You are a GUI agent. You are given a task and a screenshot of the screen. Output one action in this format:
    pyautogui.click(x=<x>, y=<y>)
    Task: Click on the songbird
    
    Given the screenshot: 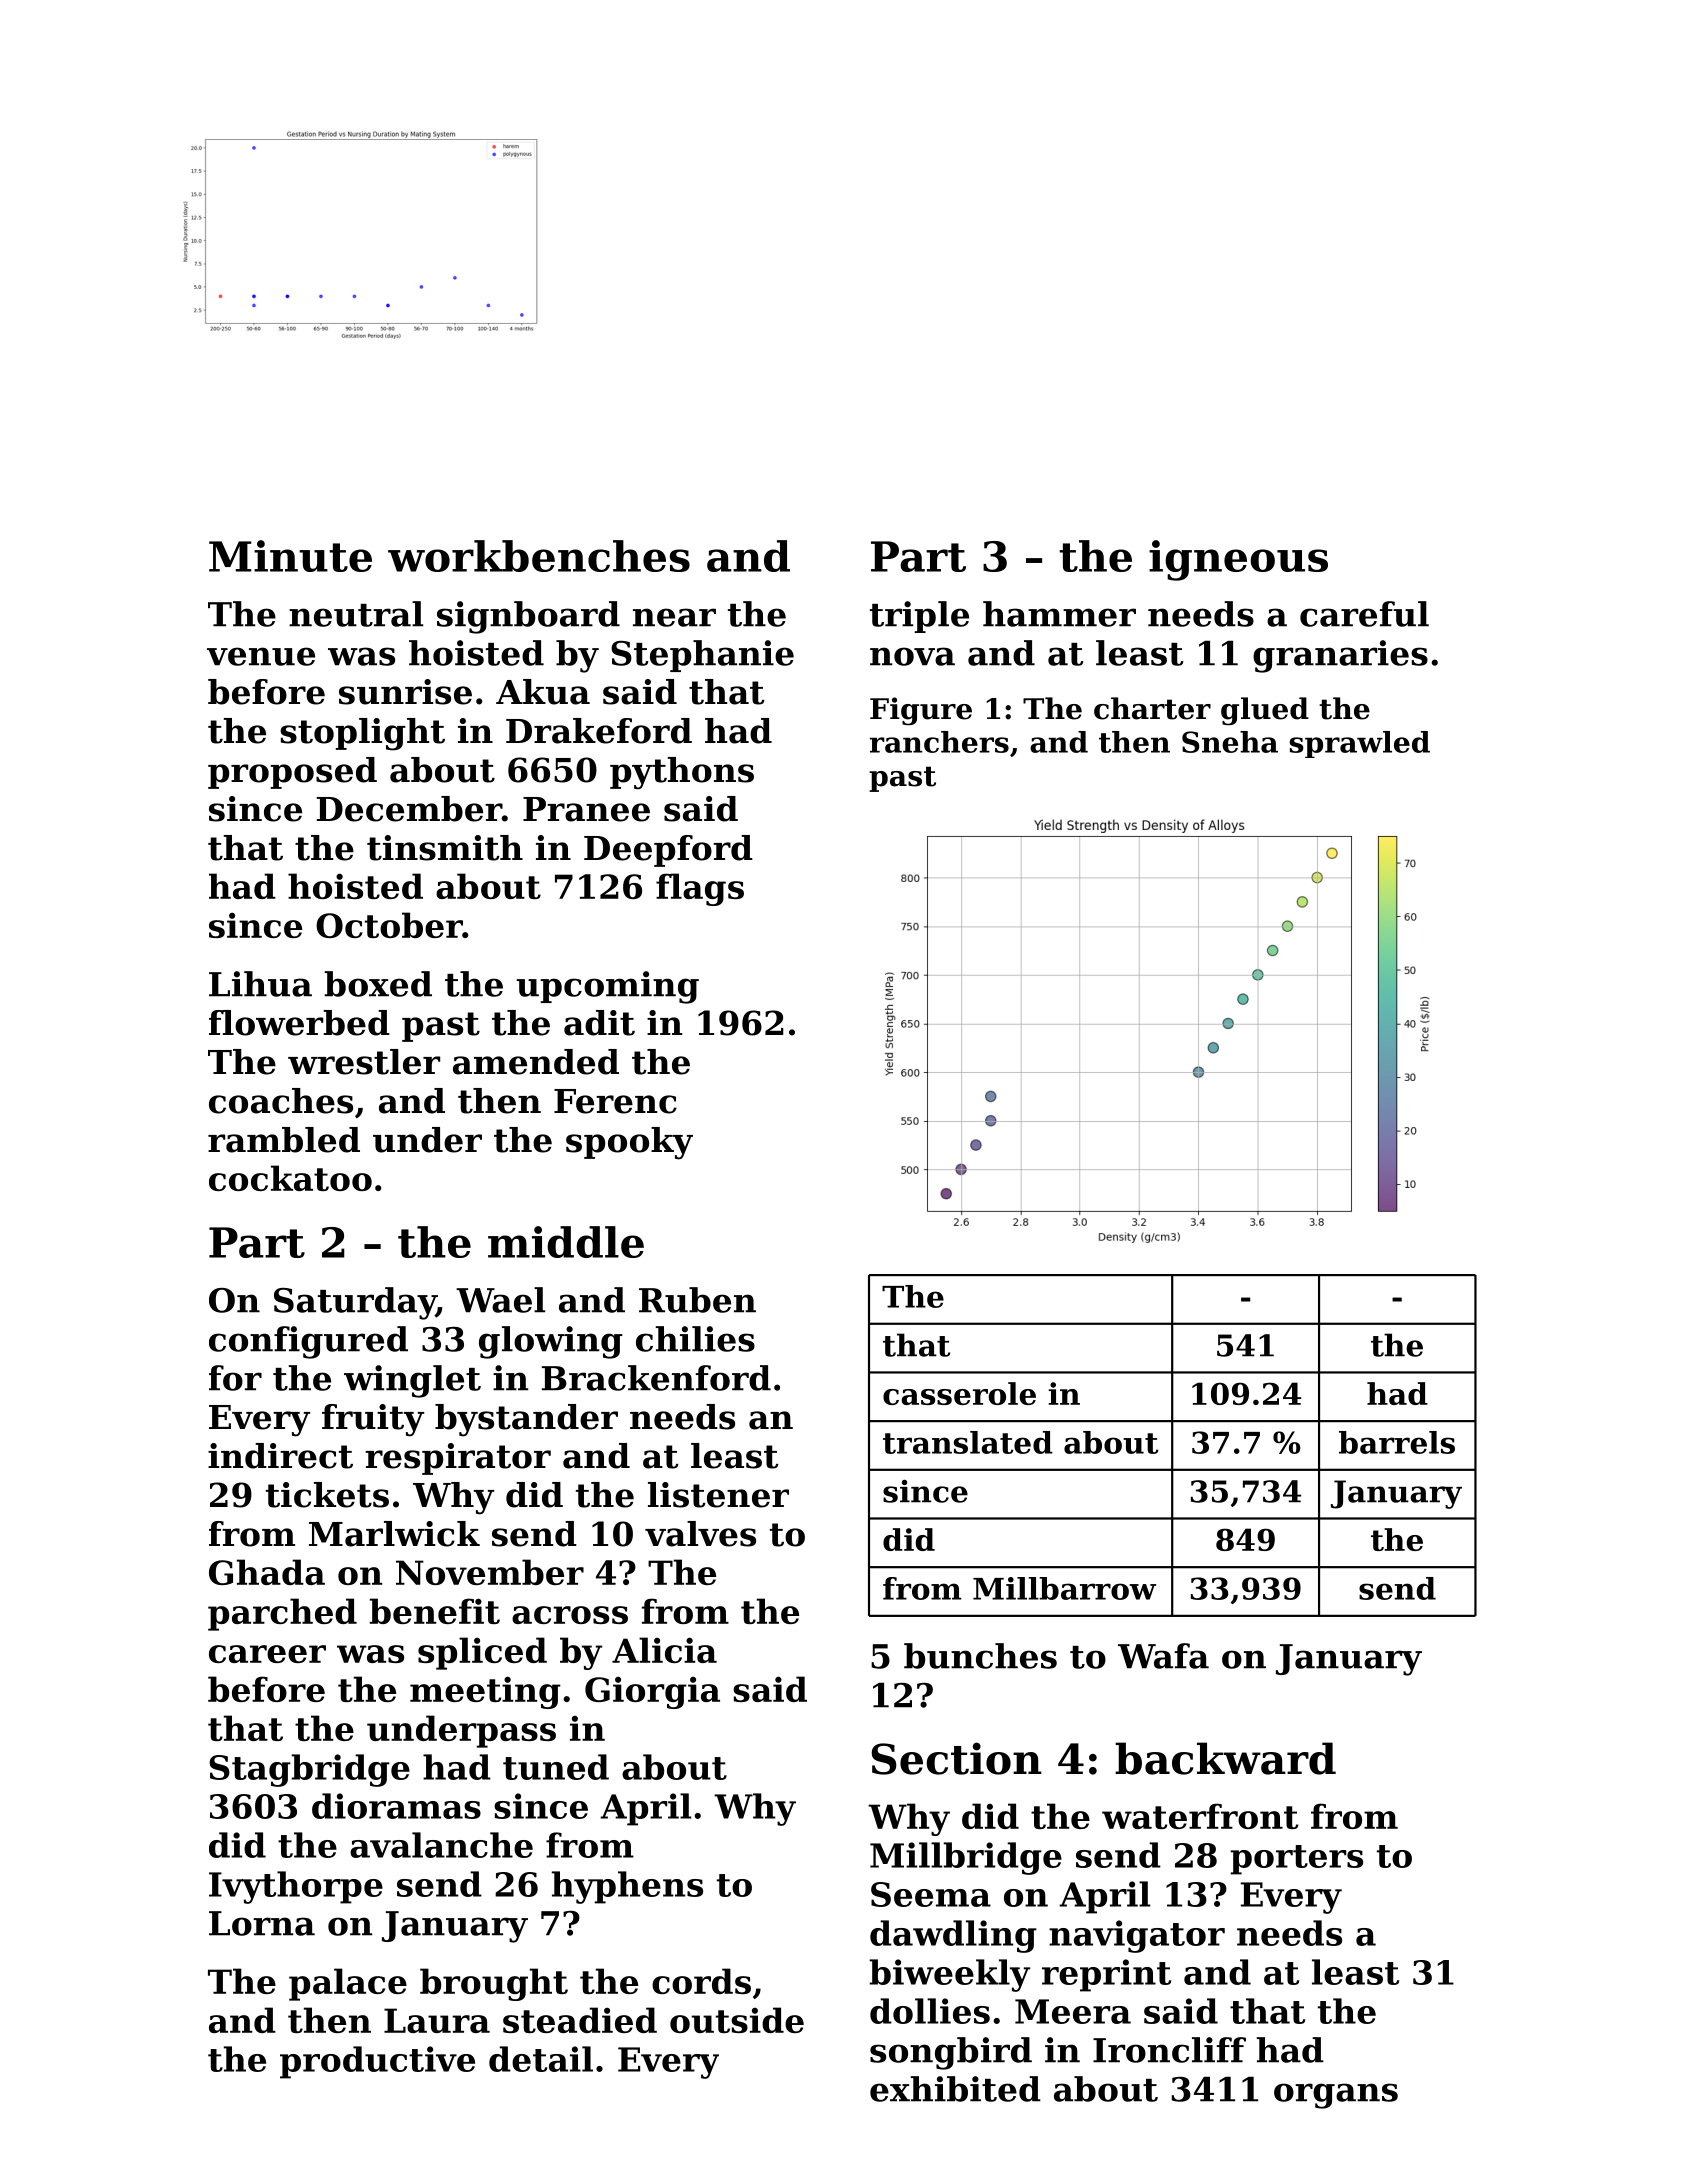 What is the action you would take?
    pyautogui.click(x=951, y=2053)
